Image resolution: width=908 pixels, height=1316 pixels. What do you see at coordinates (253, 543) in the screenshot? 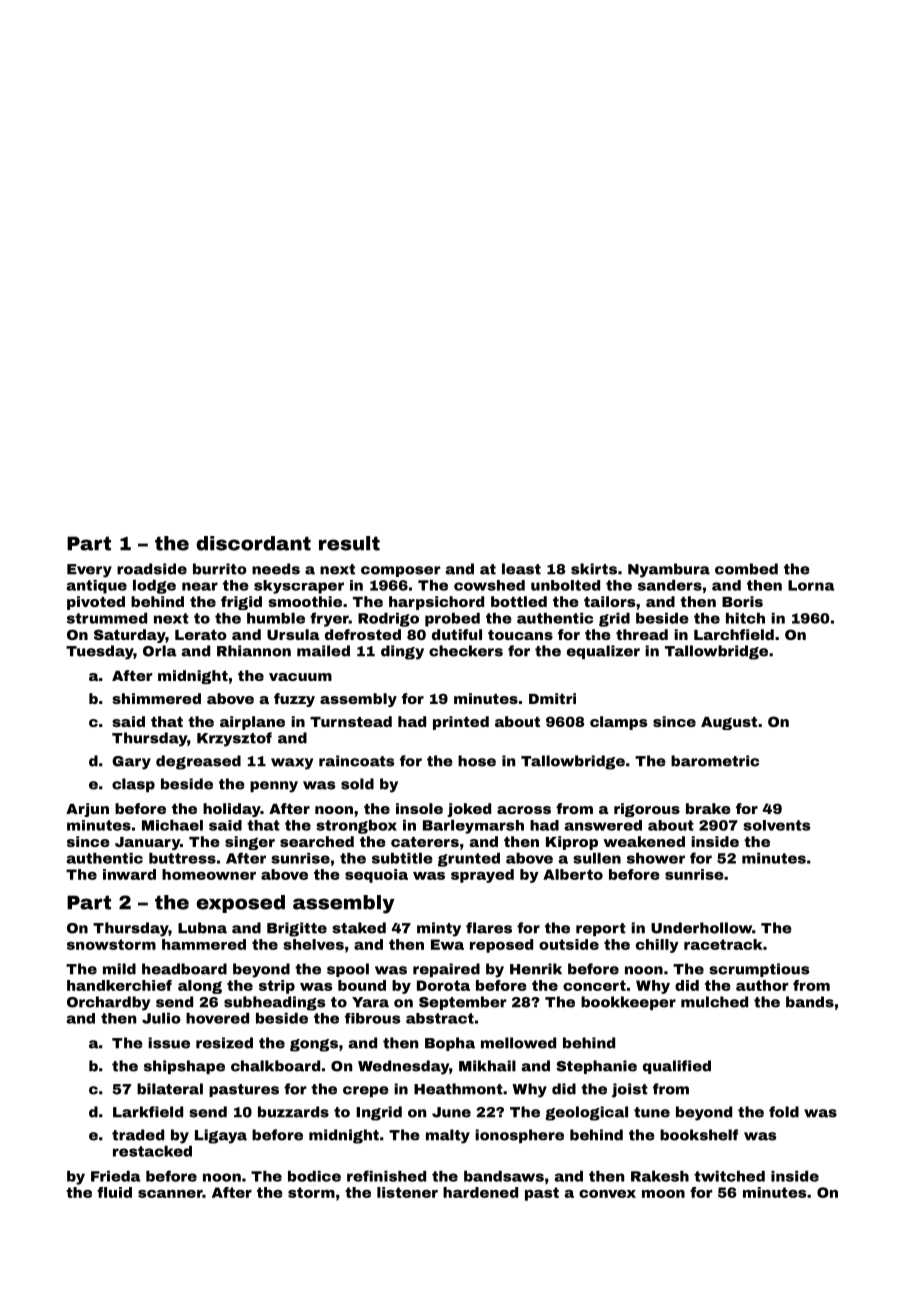
I see `discordant` at bounding box center [253, 543].
